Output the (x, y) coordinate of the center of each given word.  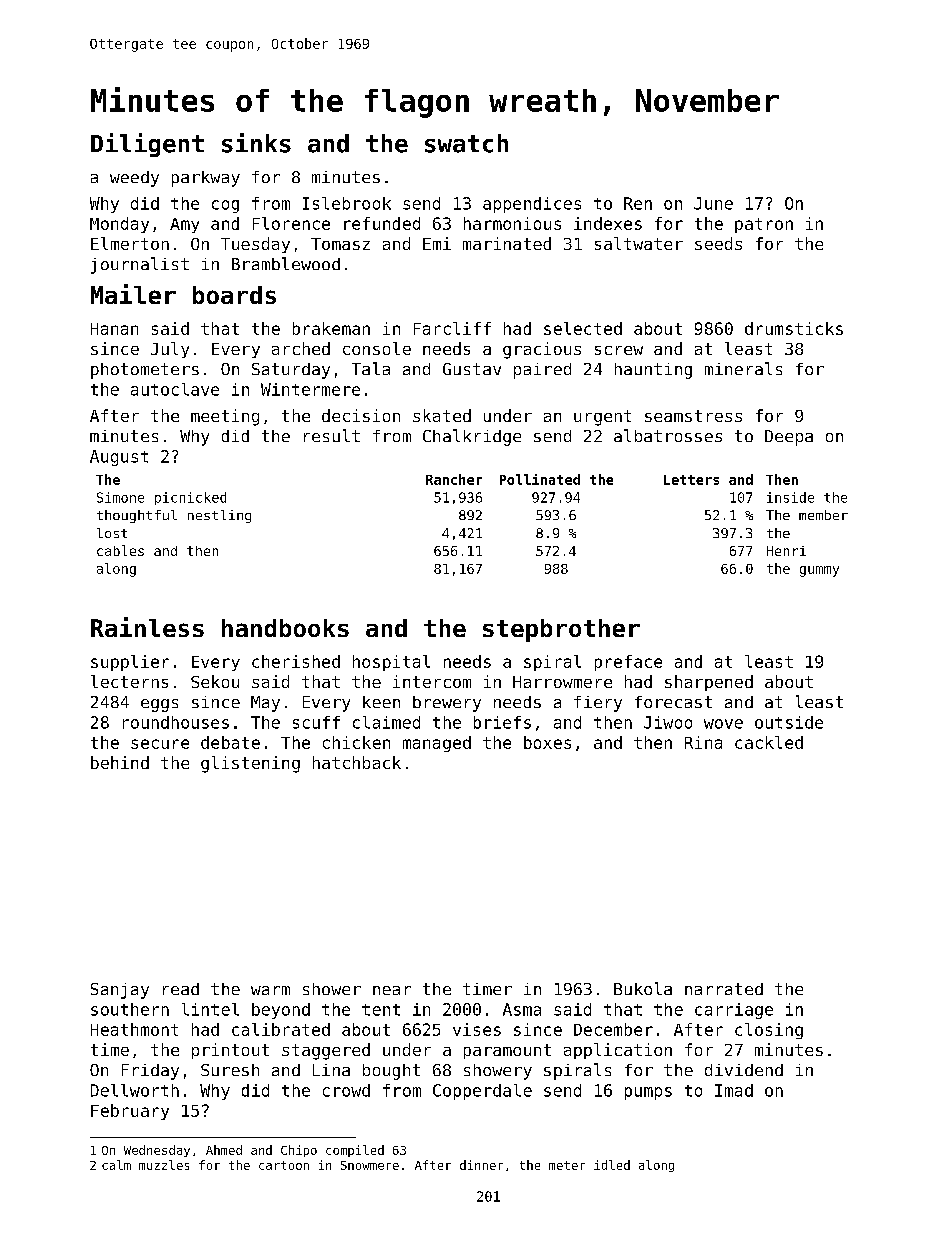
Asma (522, 1009)
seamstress (693, 416)
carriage (734, 1011)
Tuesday (255, 245)
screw (619, 350)
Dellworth (135, 1090)
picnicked (190, 498)
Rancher (454, 479)
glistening (250, 764)
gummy (819, 571)
